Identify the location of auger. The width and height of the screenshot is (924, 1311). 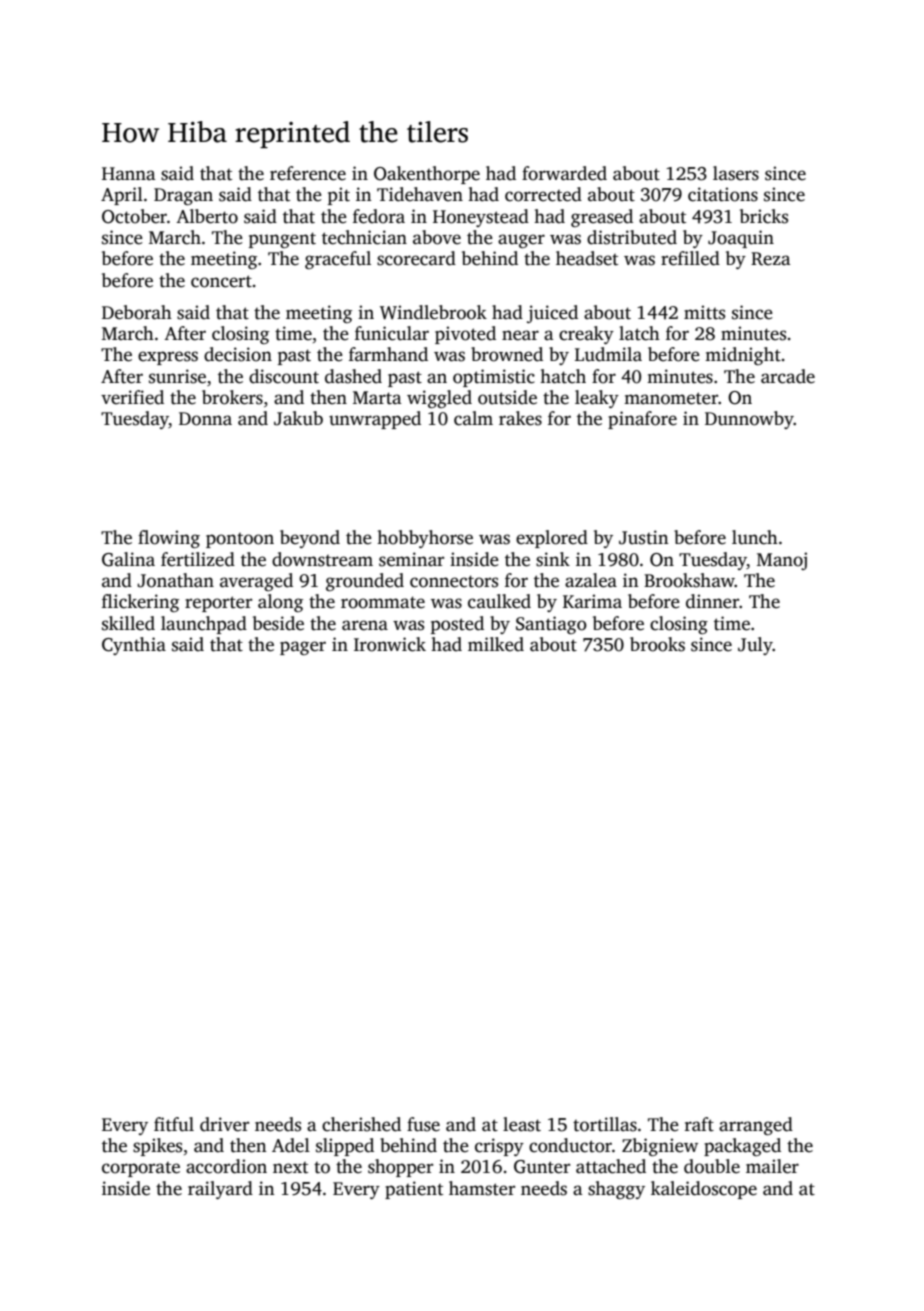
(521, 241).
